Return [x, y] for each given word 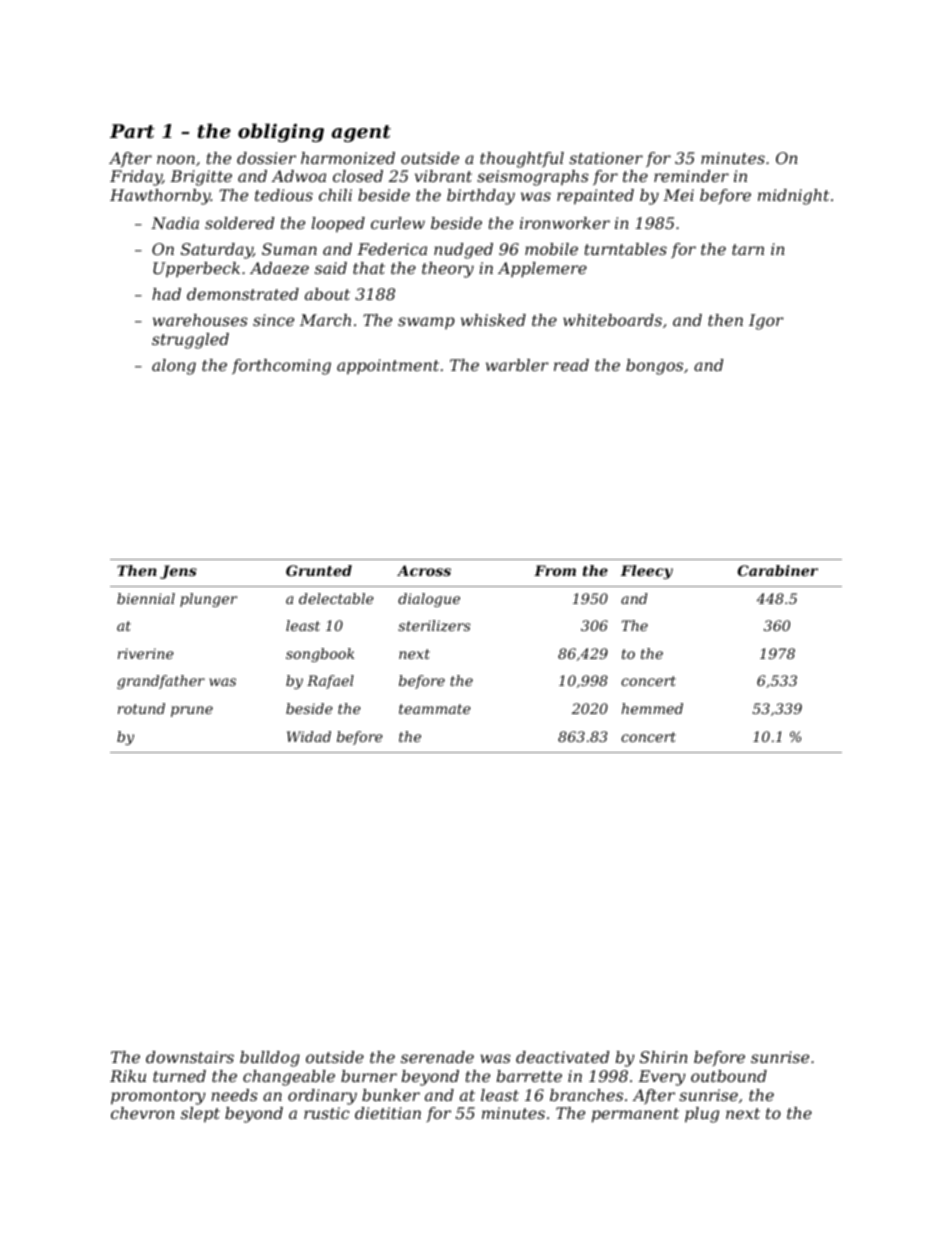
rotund [141, 708]
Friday [136, 178]
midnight [793, 197]
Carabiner [778, 570]
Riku [128, 1076]
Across [424, 570]
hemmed [652, 708]
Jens [178, 572]
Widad [309, 736]
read [571, 365]
